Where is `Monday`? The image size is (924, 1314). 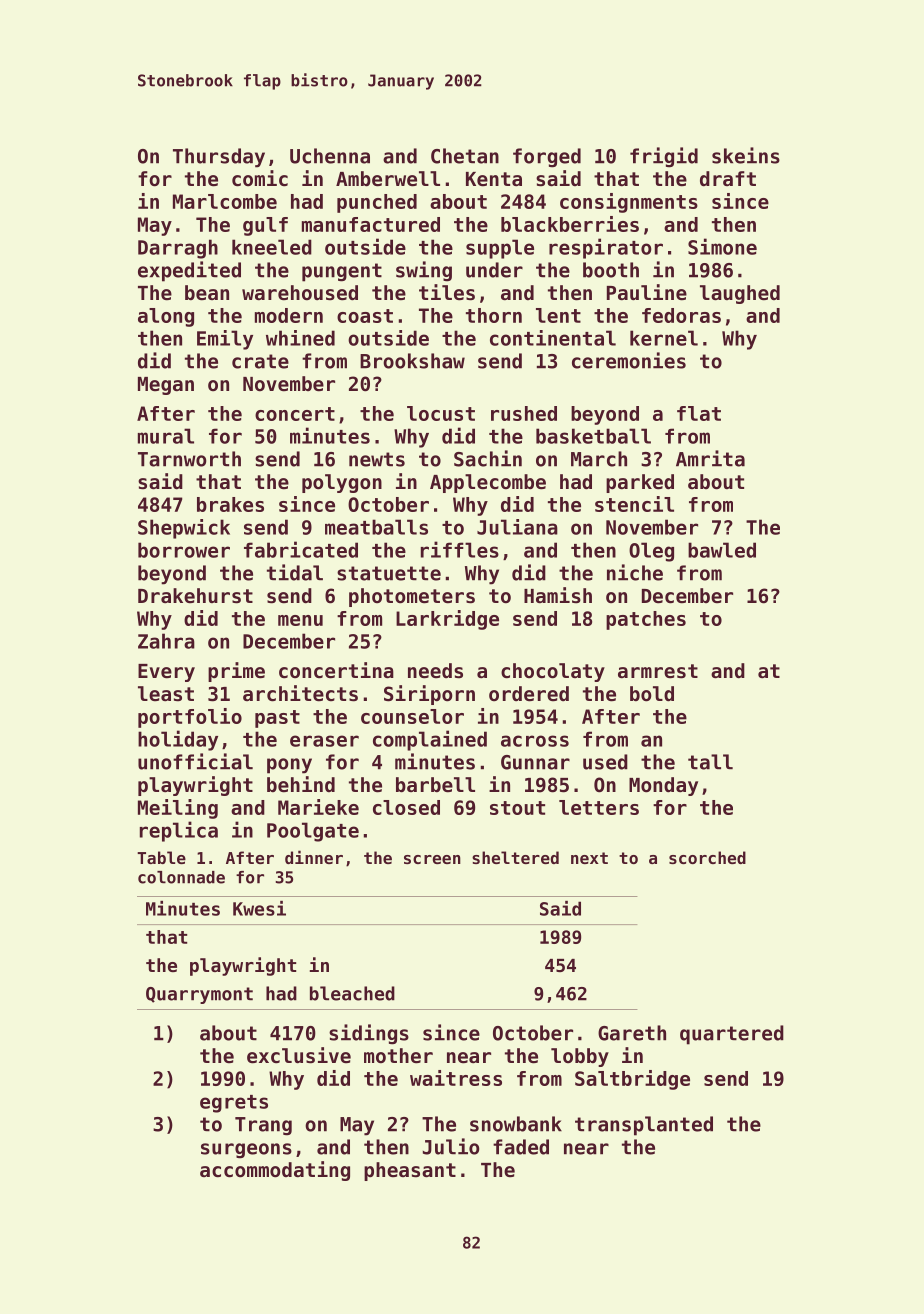 Monday is located at coordinates (663, 786).
